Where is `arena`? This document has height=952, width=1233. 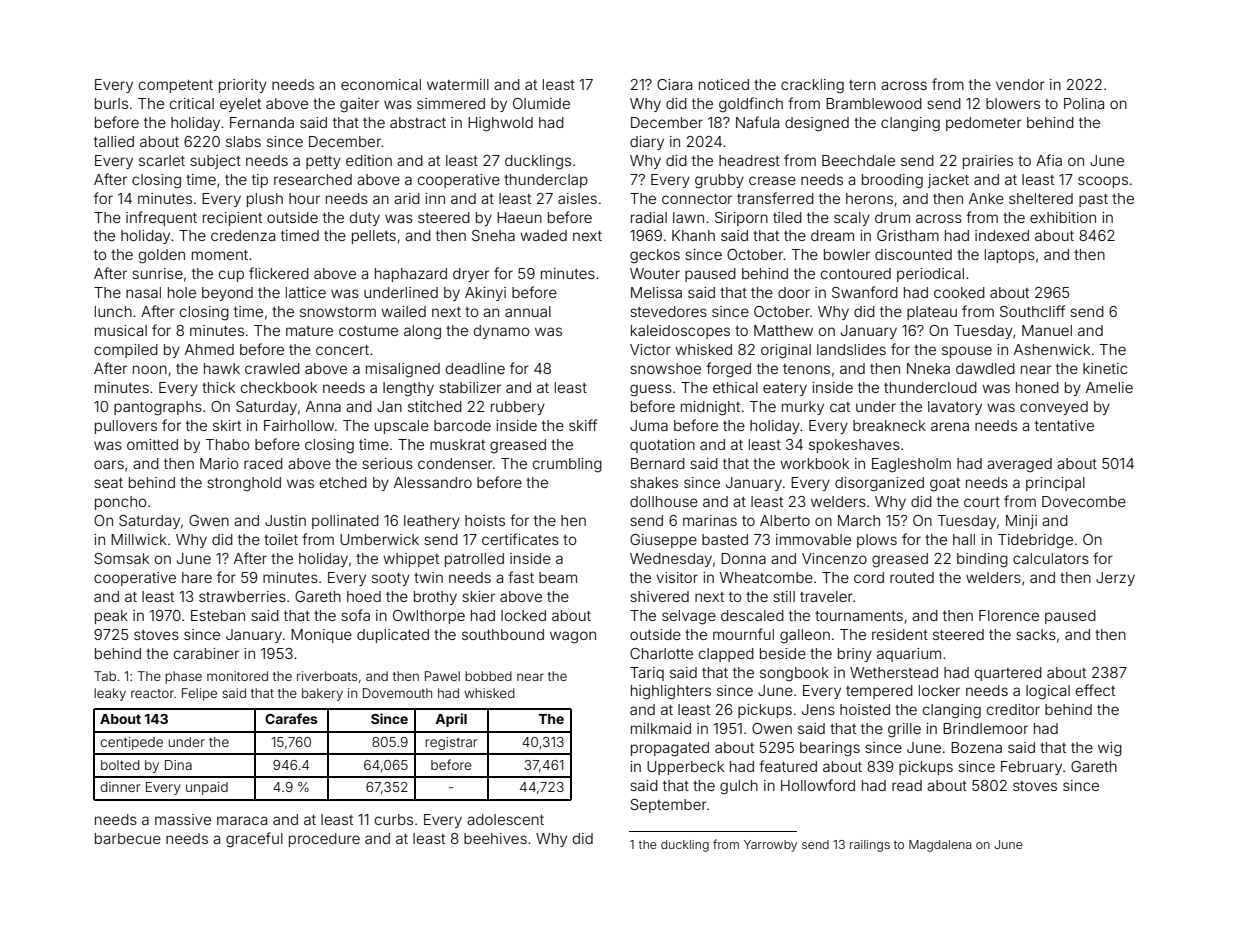 arena is located at coordinates (950, 426).
